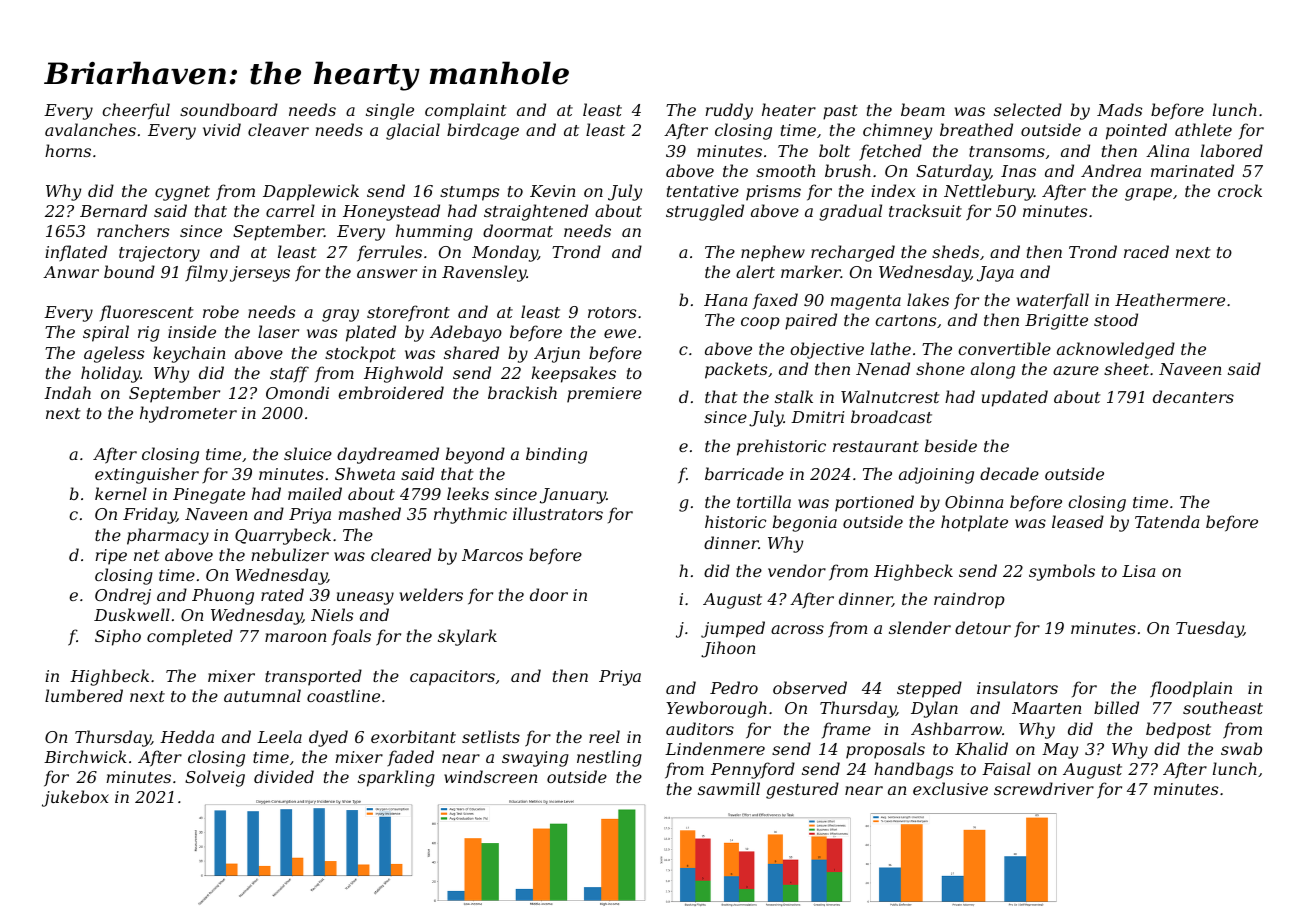 This screenshot has width=1308, height=924. What do you see at coordinates (1146, 251) in the screenshot?
I see `raced` at bounding box center [1146, 251].
